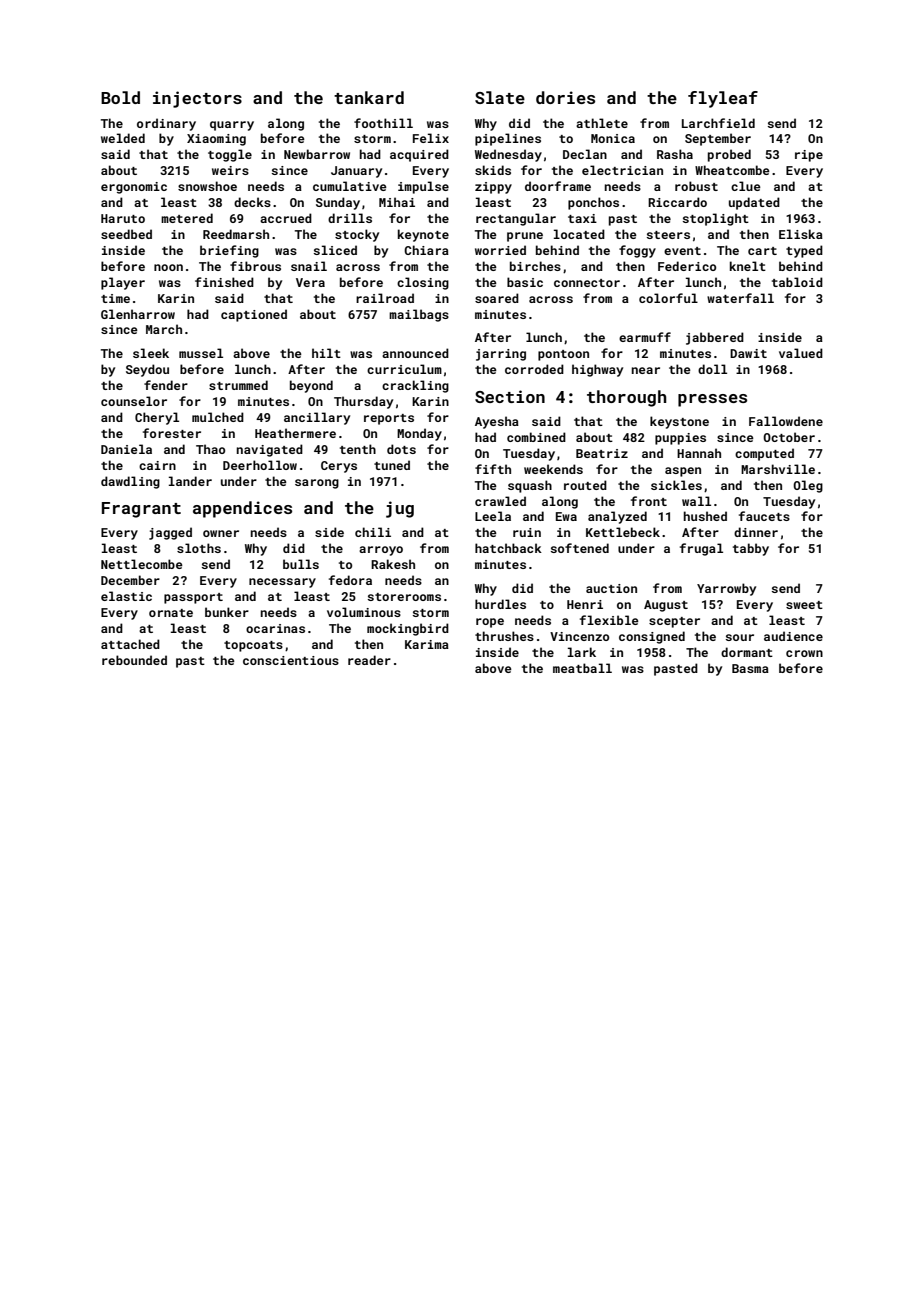  I want to click on sleek, so click(151, 353).
